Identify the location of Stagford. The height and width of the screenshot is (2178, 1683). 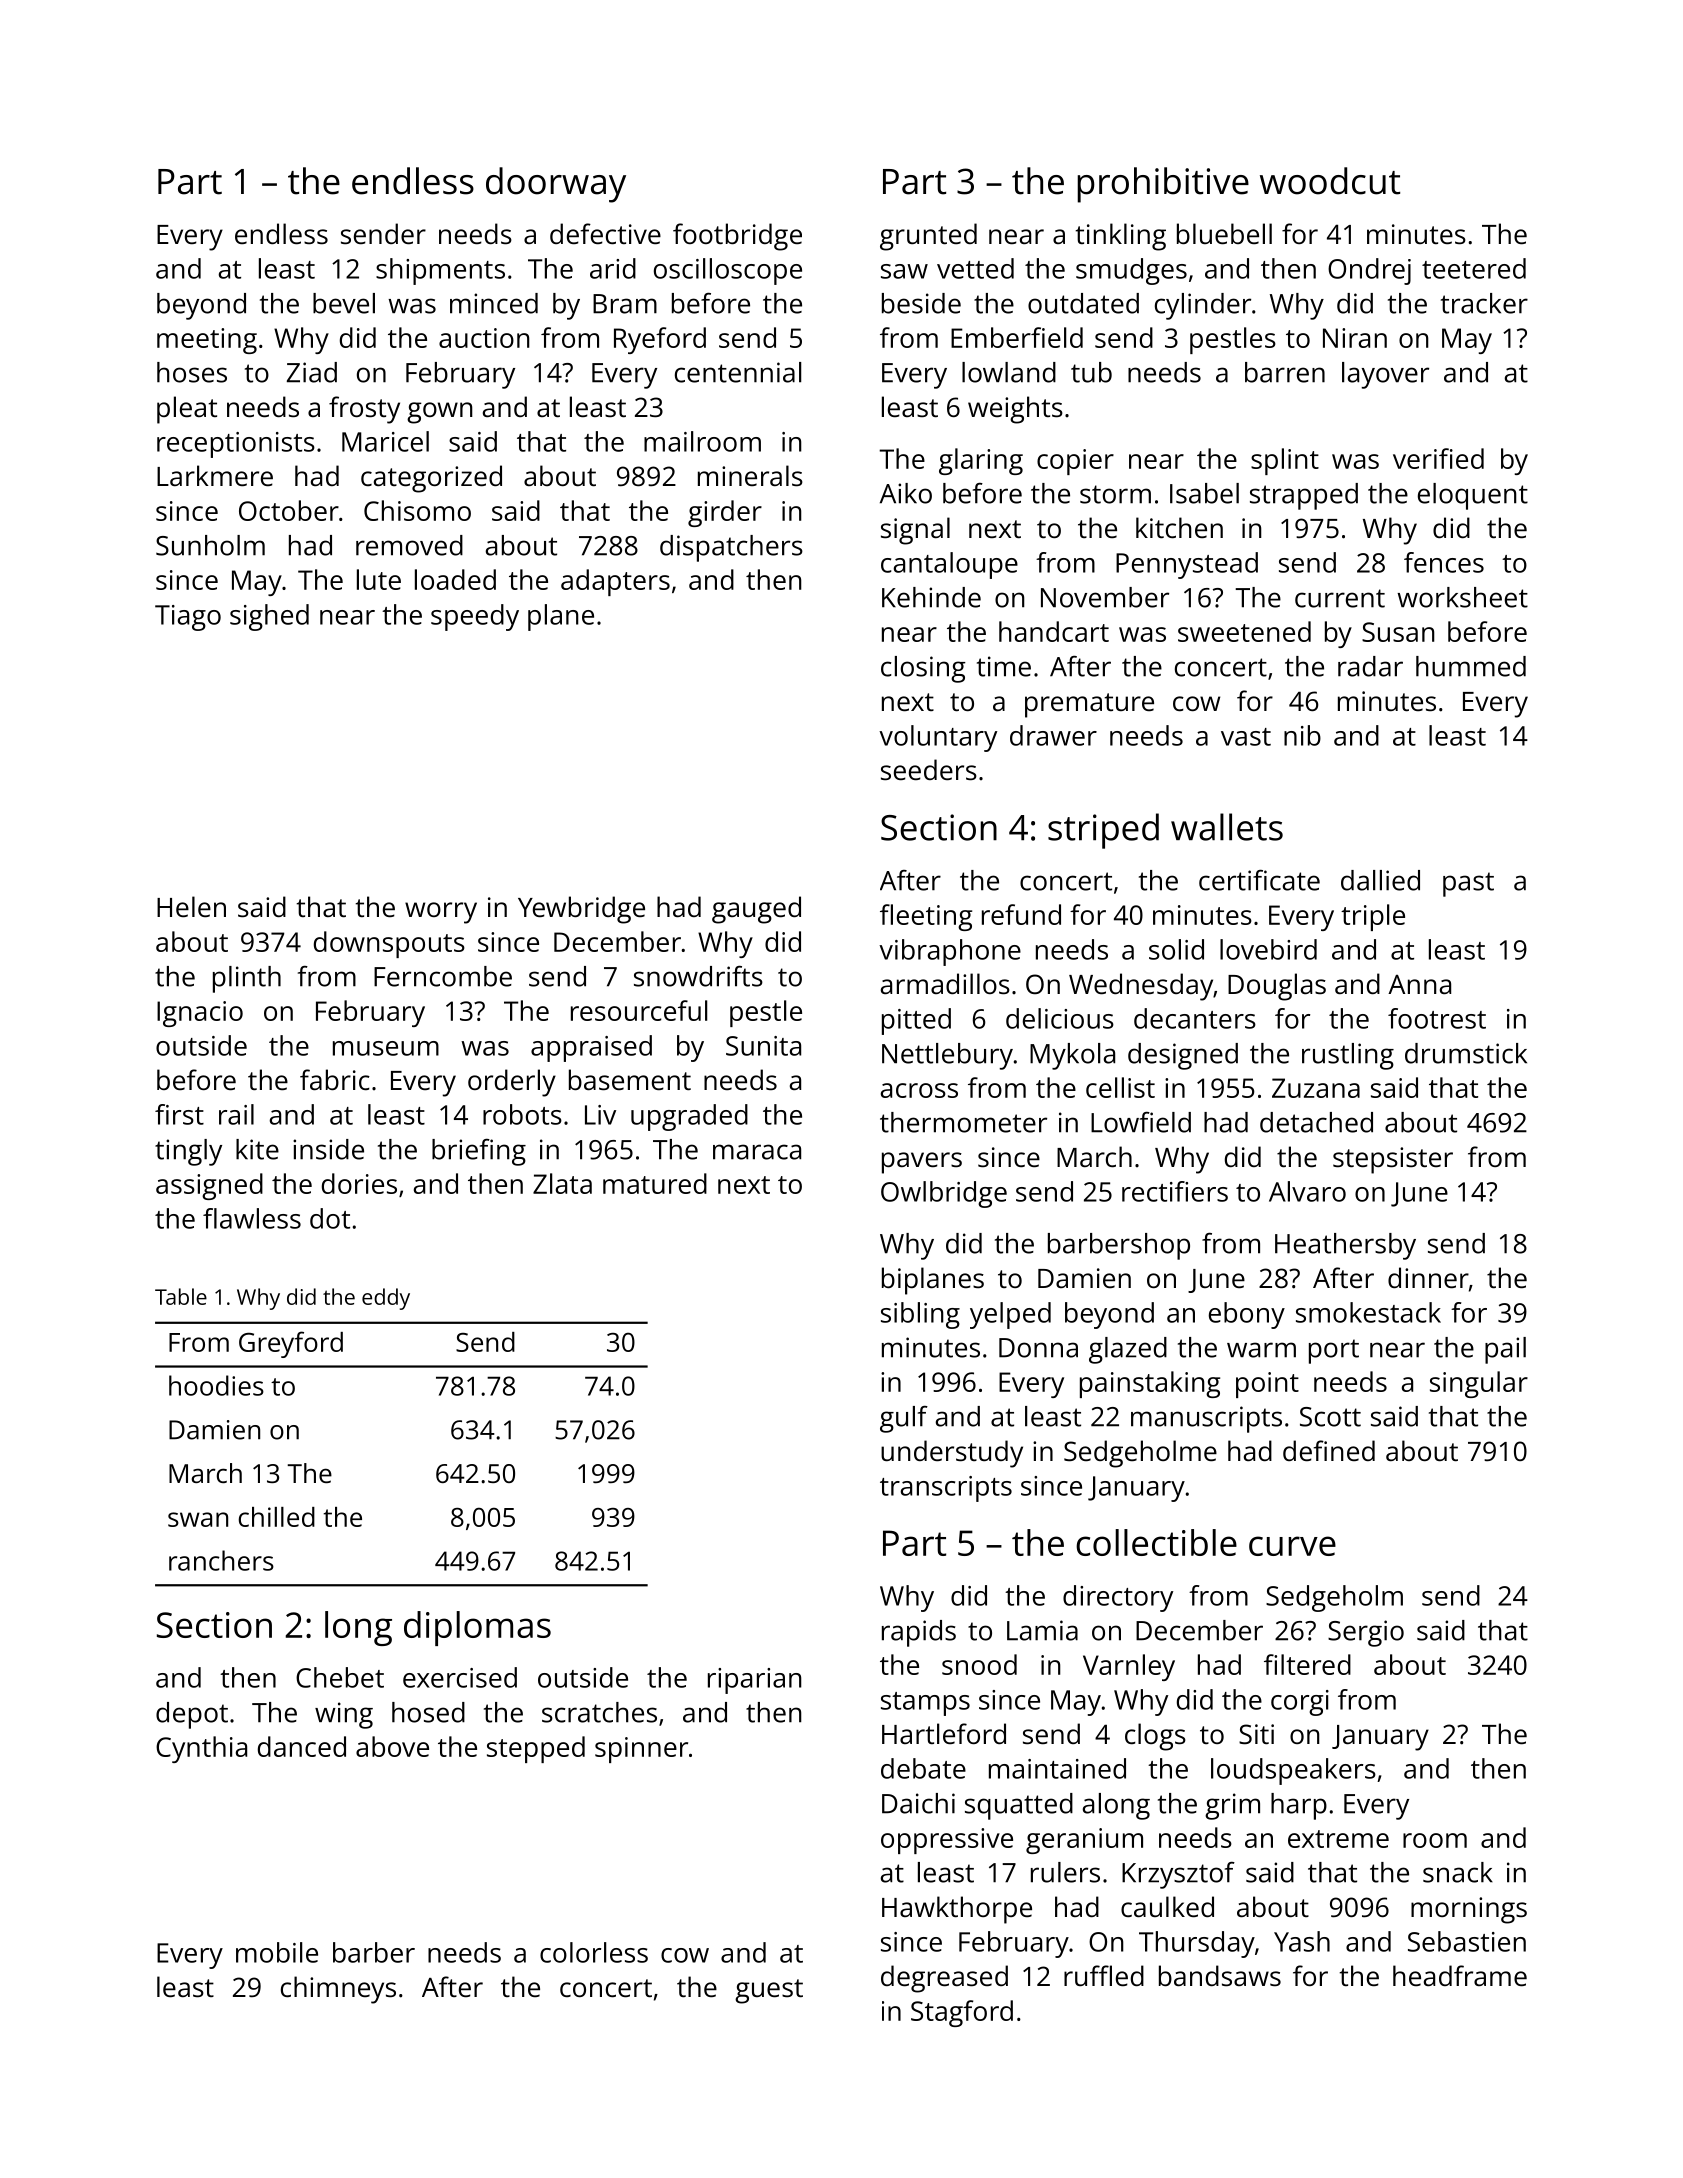
(962, 2013).
